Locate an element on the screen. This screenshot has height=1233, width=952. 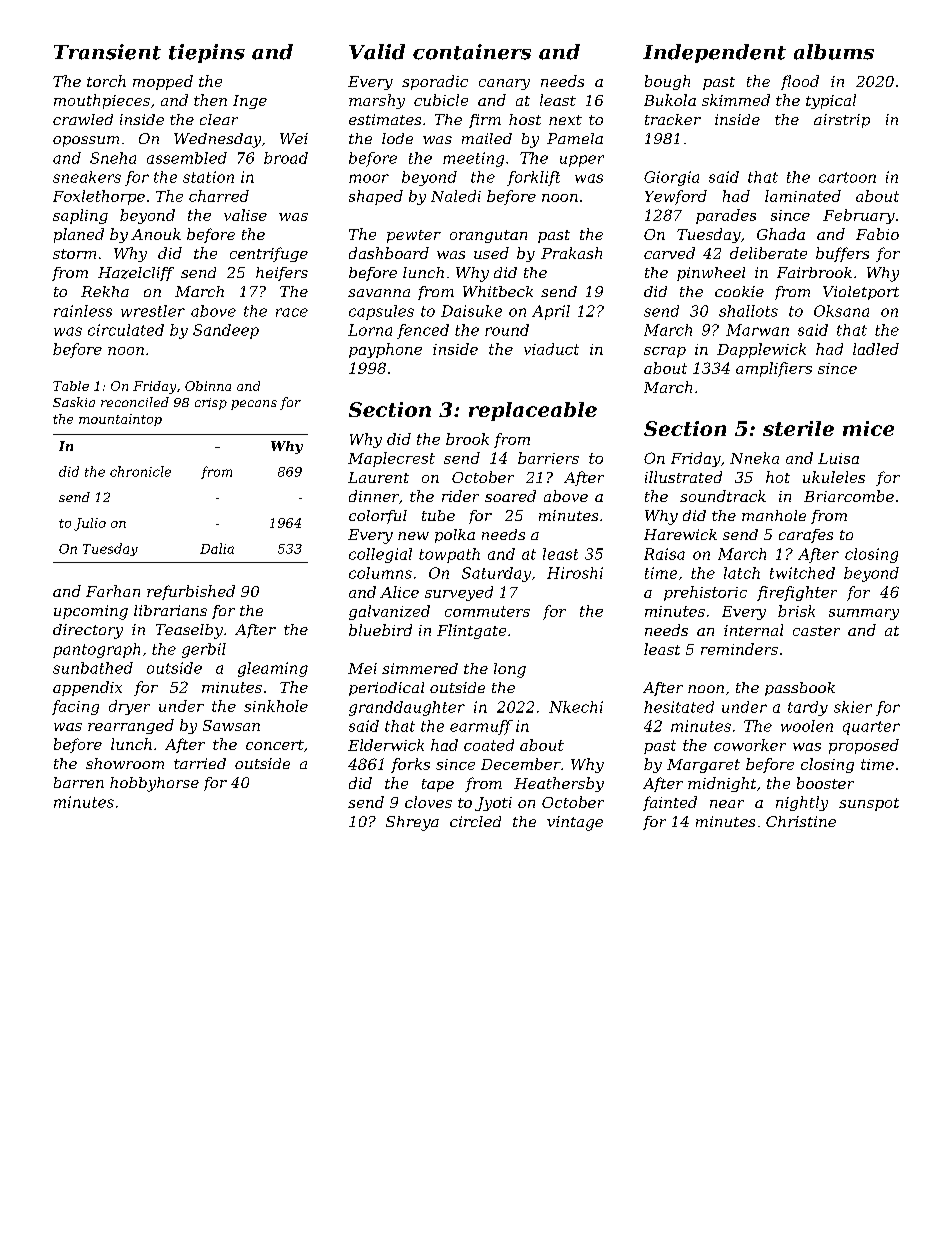
albums is located at coordinates (834, 52).
